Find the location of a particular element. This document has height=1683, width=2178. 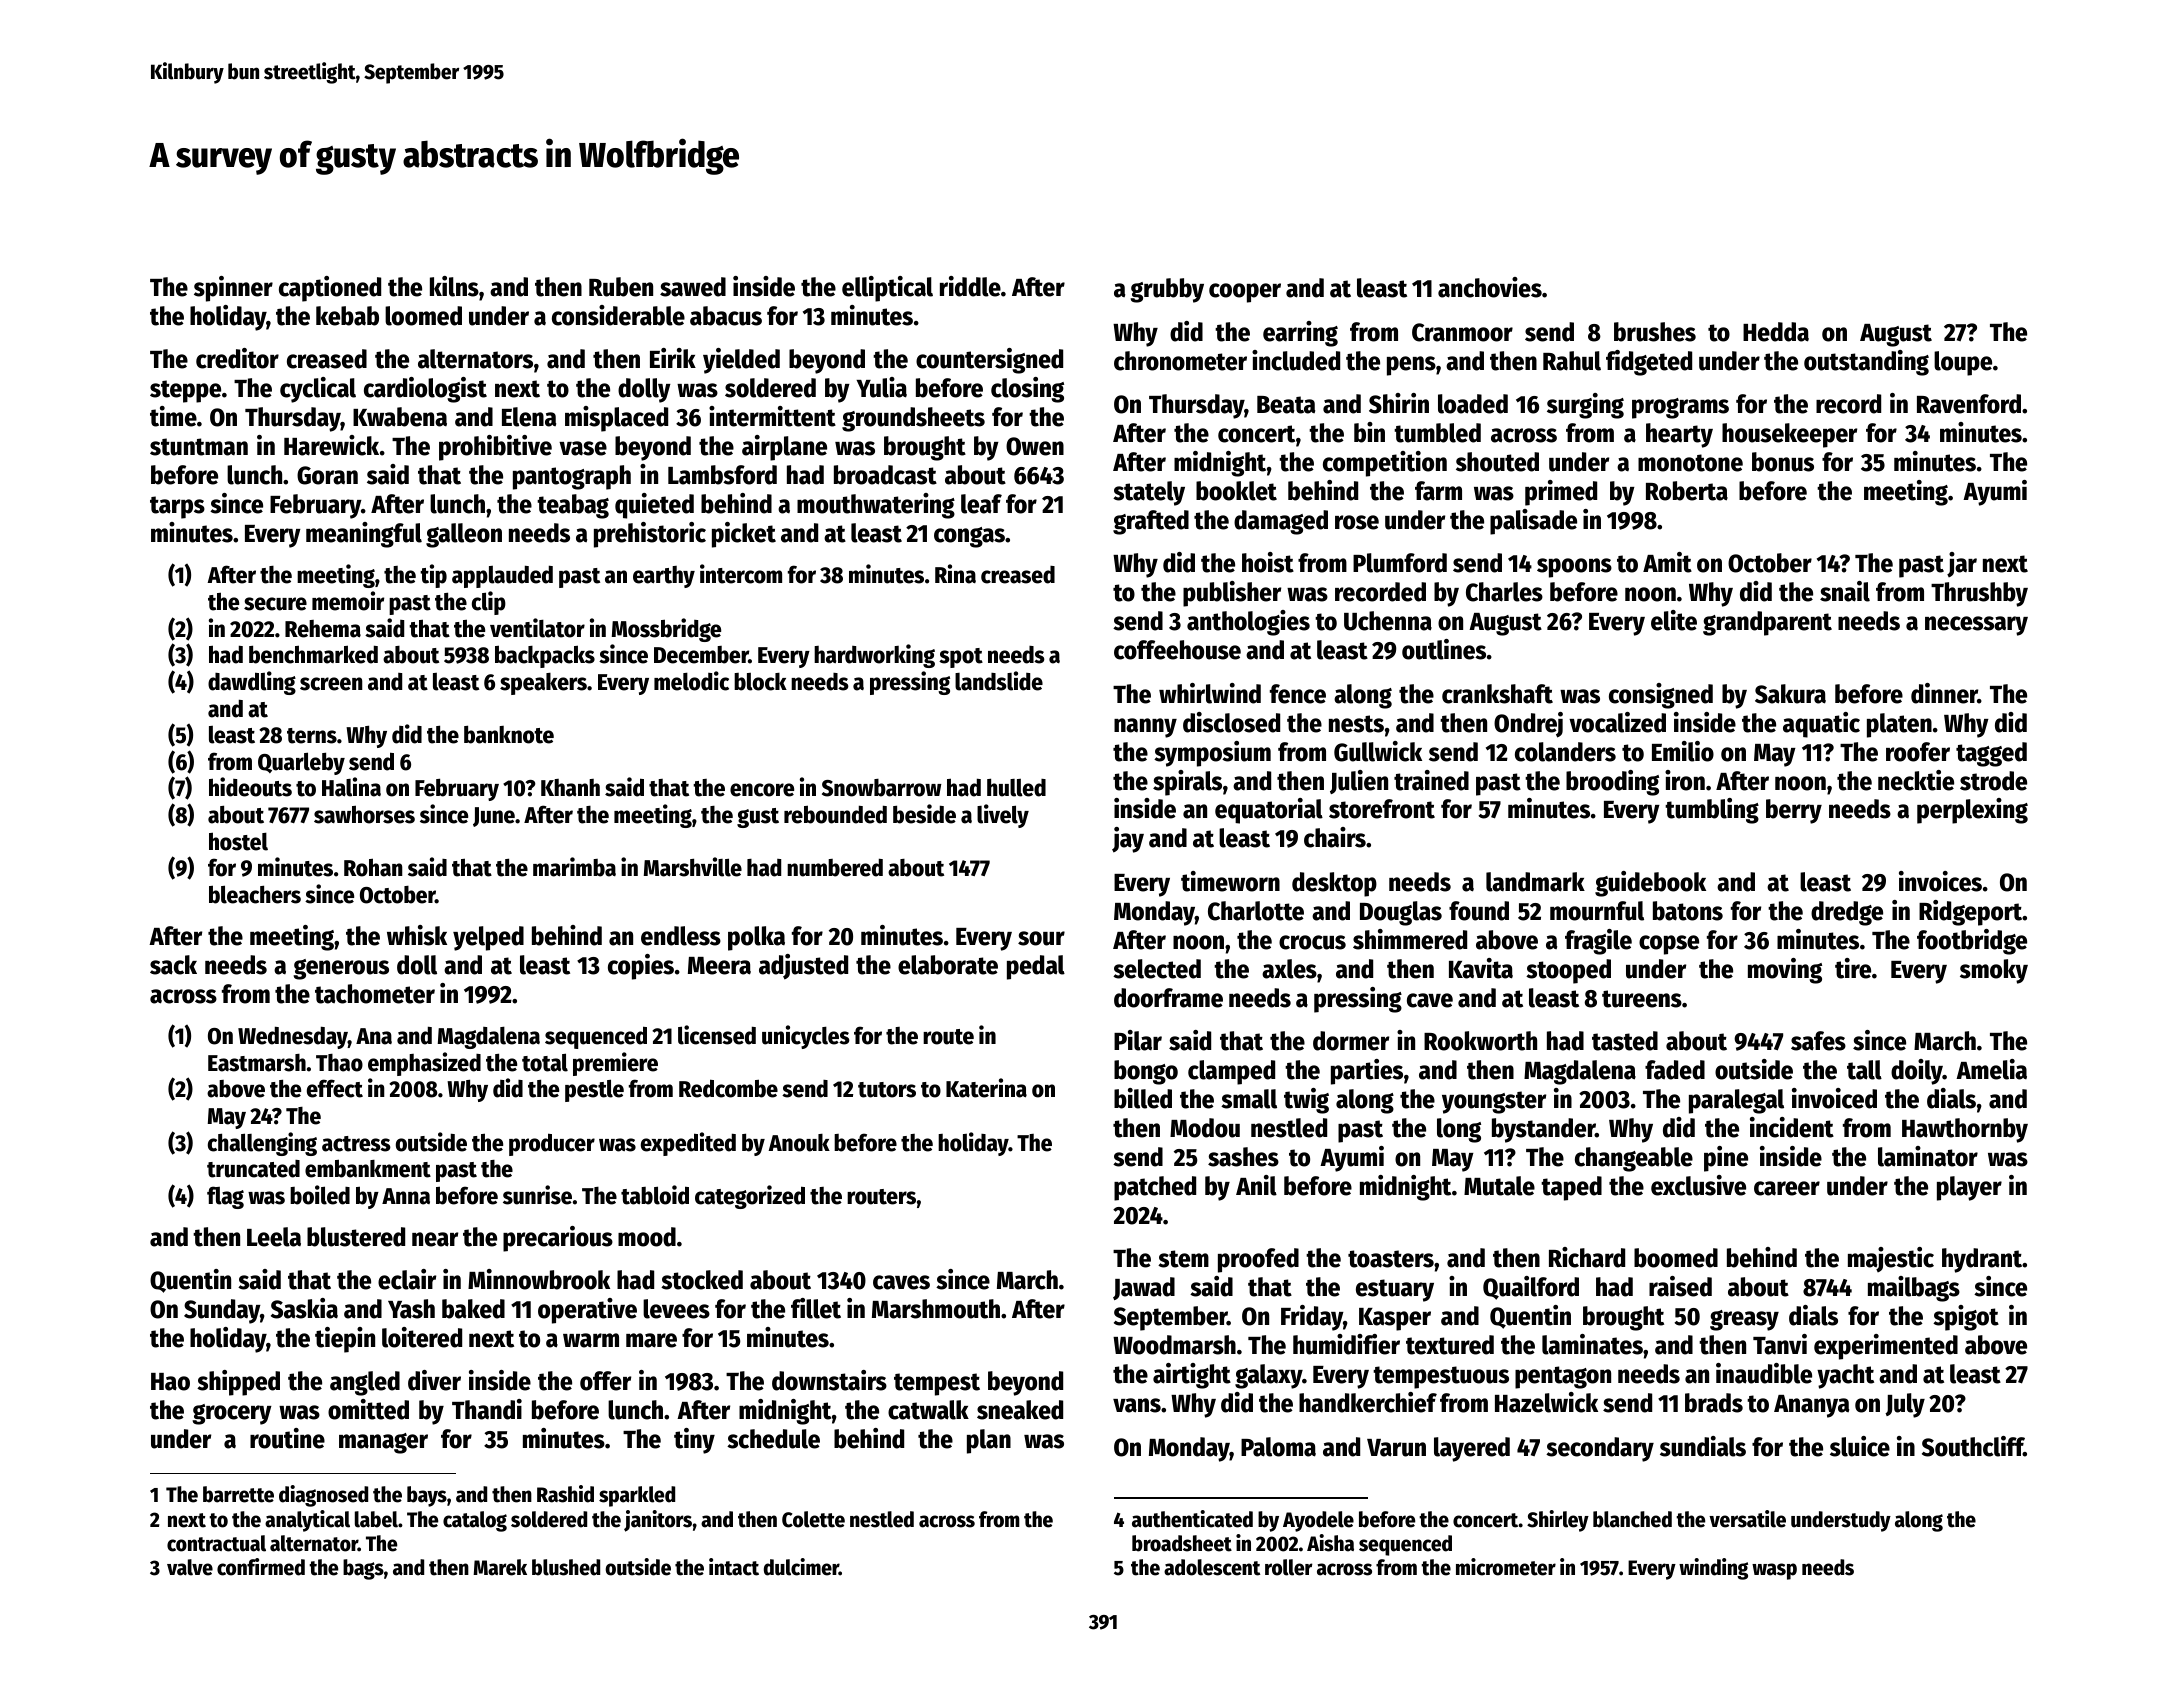

producer is located at coordinates (552, 1144).
